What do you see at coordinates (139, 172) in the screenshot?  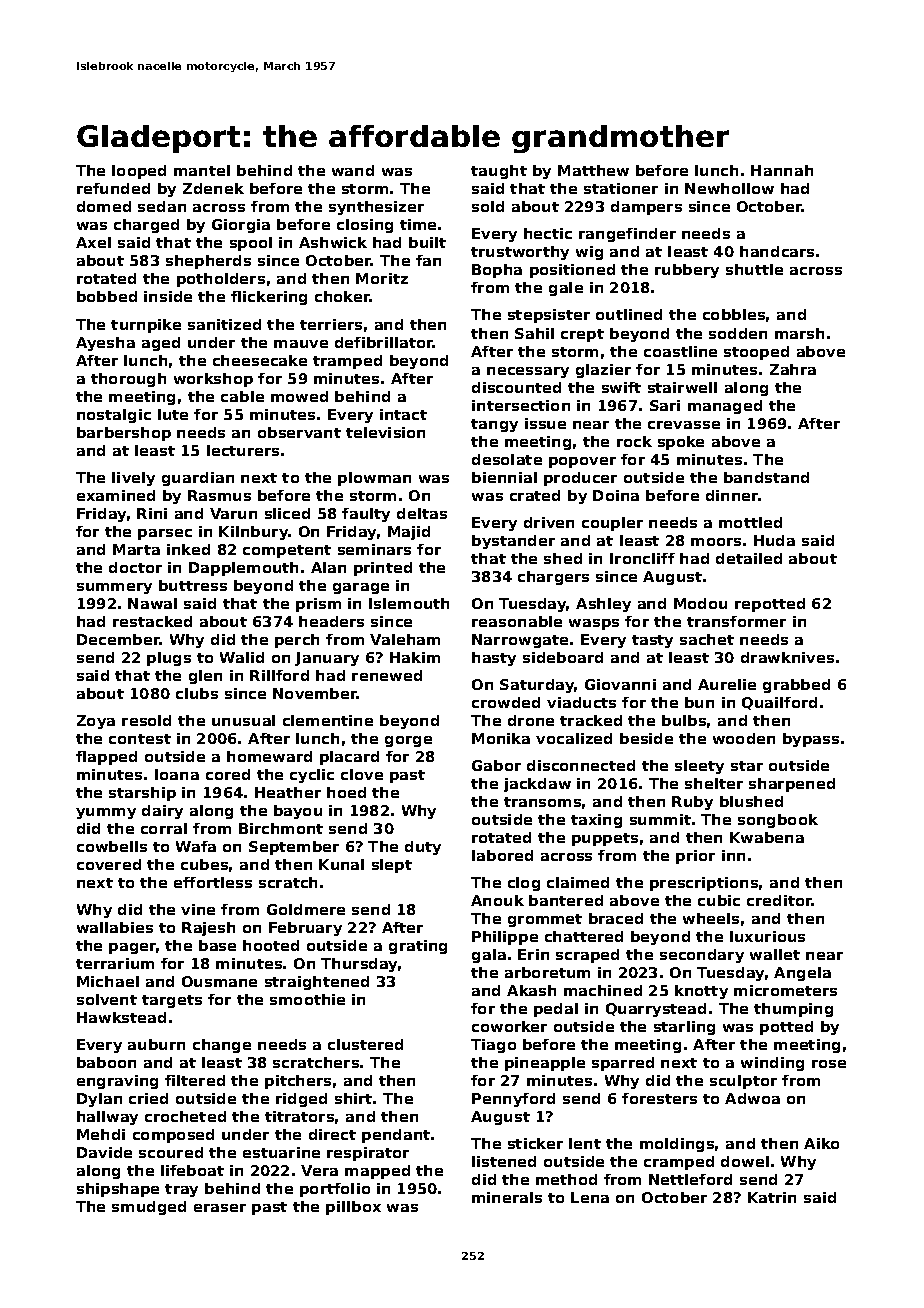 I see `looped` at bounding box center [139, 172].
